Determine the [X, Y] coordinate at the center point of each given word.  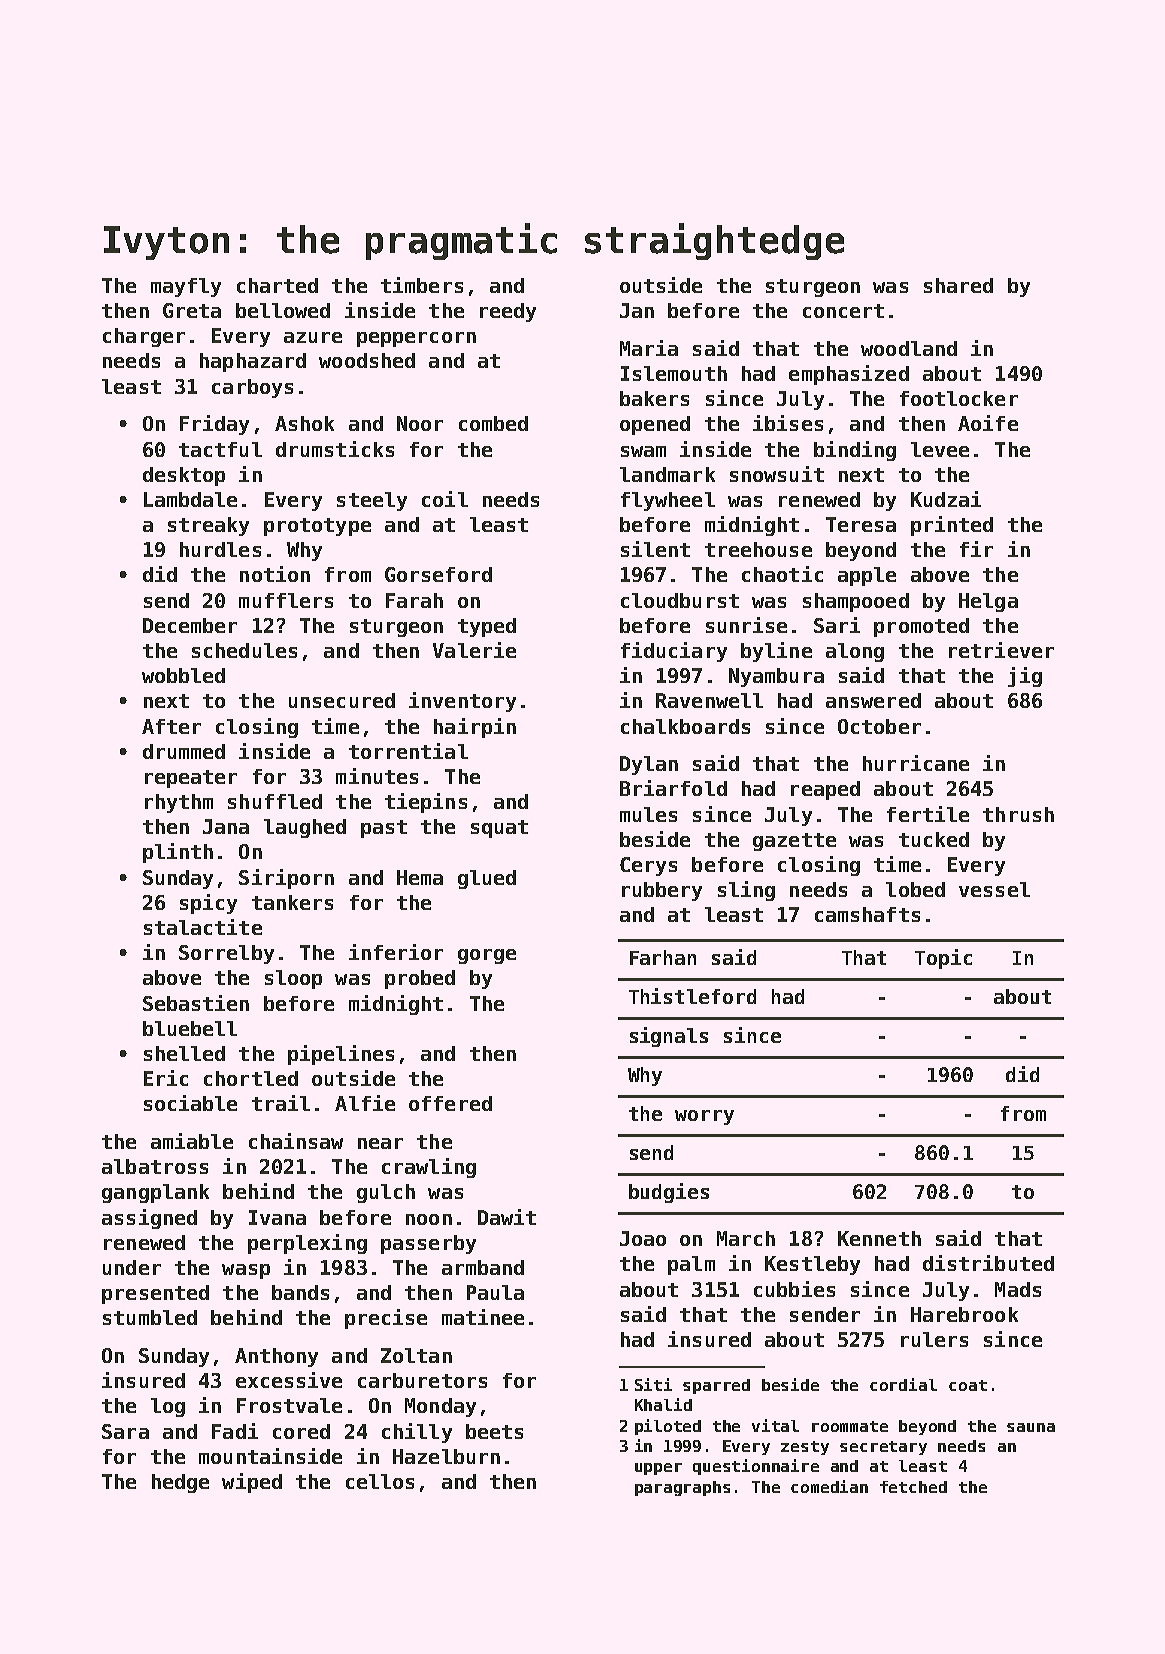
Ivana [277, 1217]
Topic [943, 959]
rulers [934, 1339]
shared [958, 285]
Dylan [649, 765]
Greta [192, 310]
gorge [487, 956]
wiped [252, 1483]
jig [1025, 677]
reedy [508, 312]
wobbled [183, 675]
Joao [643, 1238]
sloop [293, 979]
